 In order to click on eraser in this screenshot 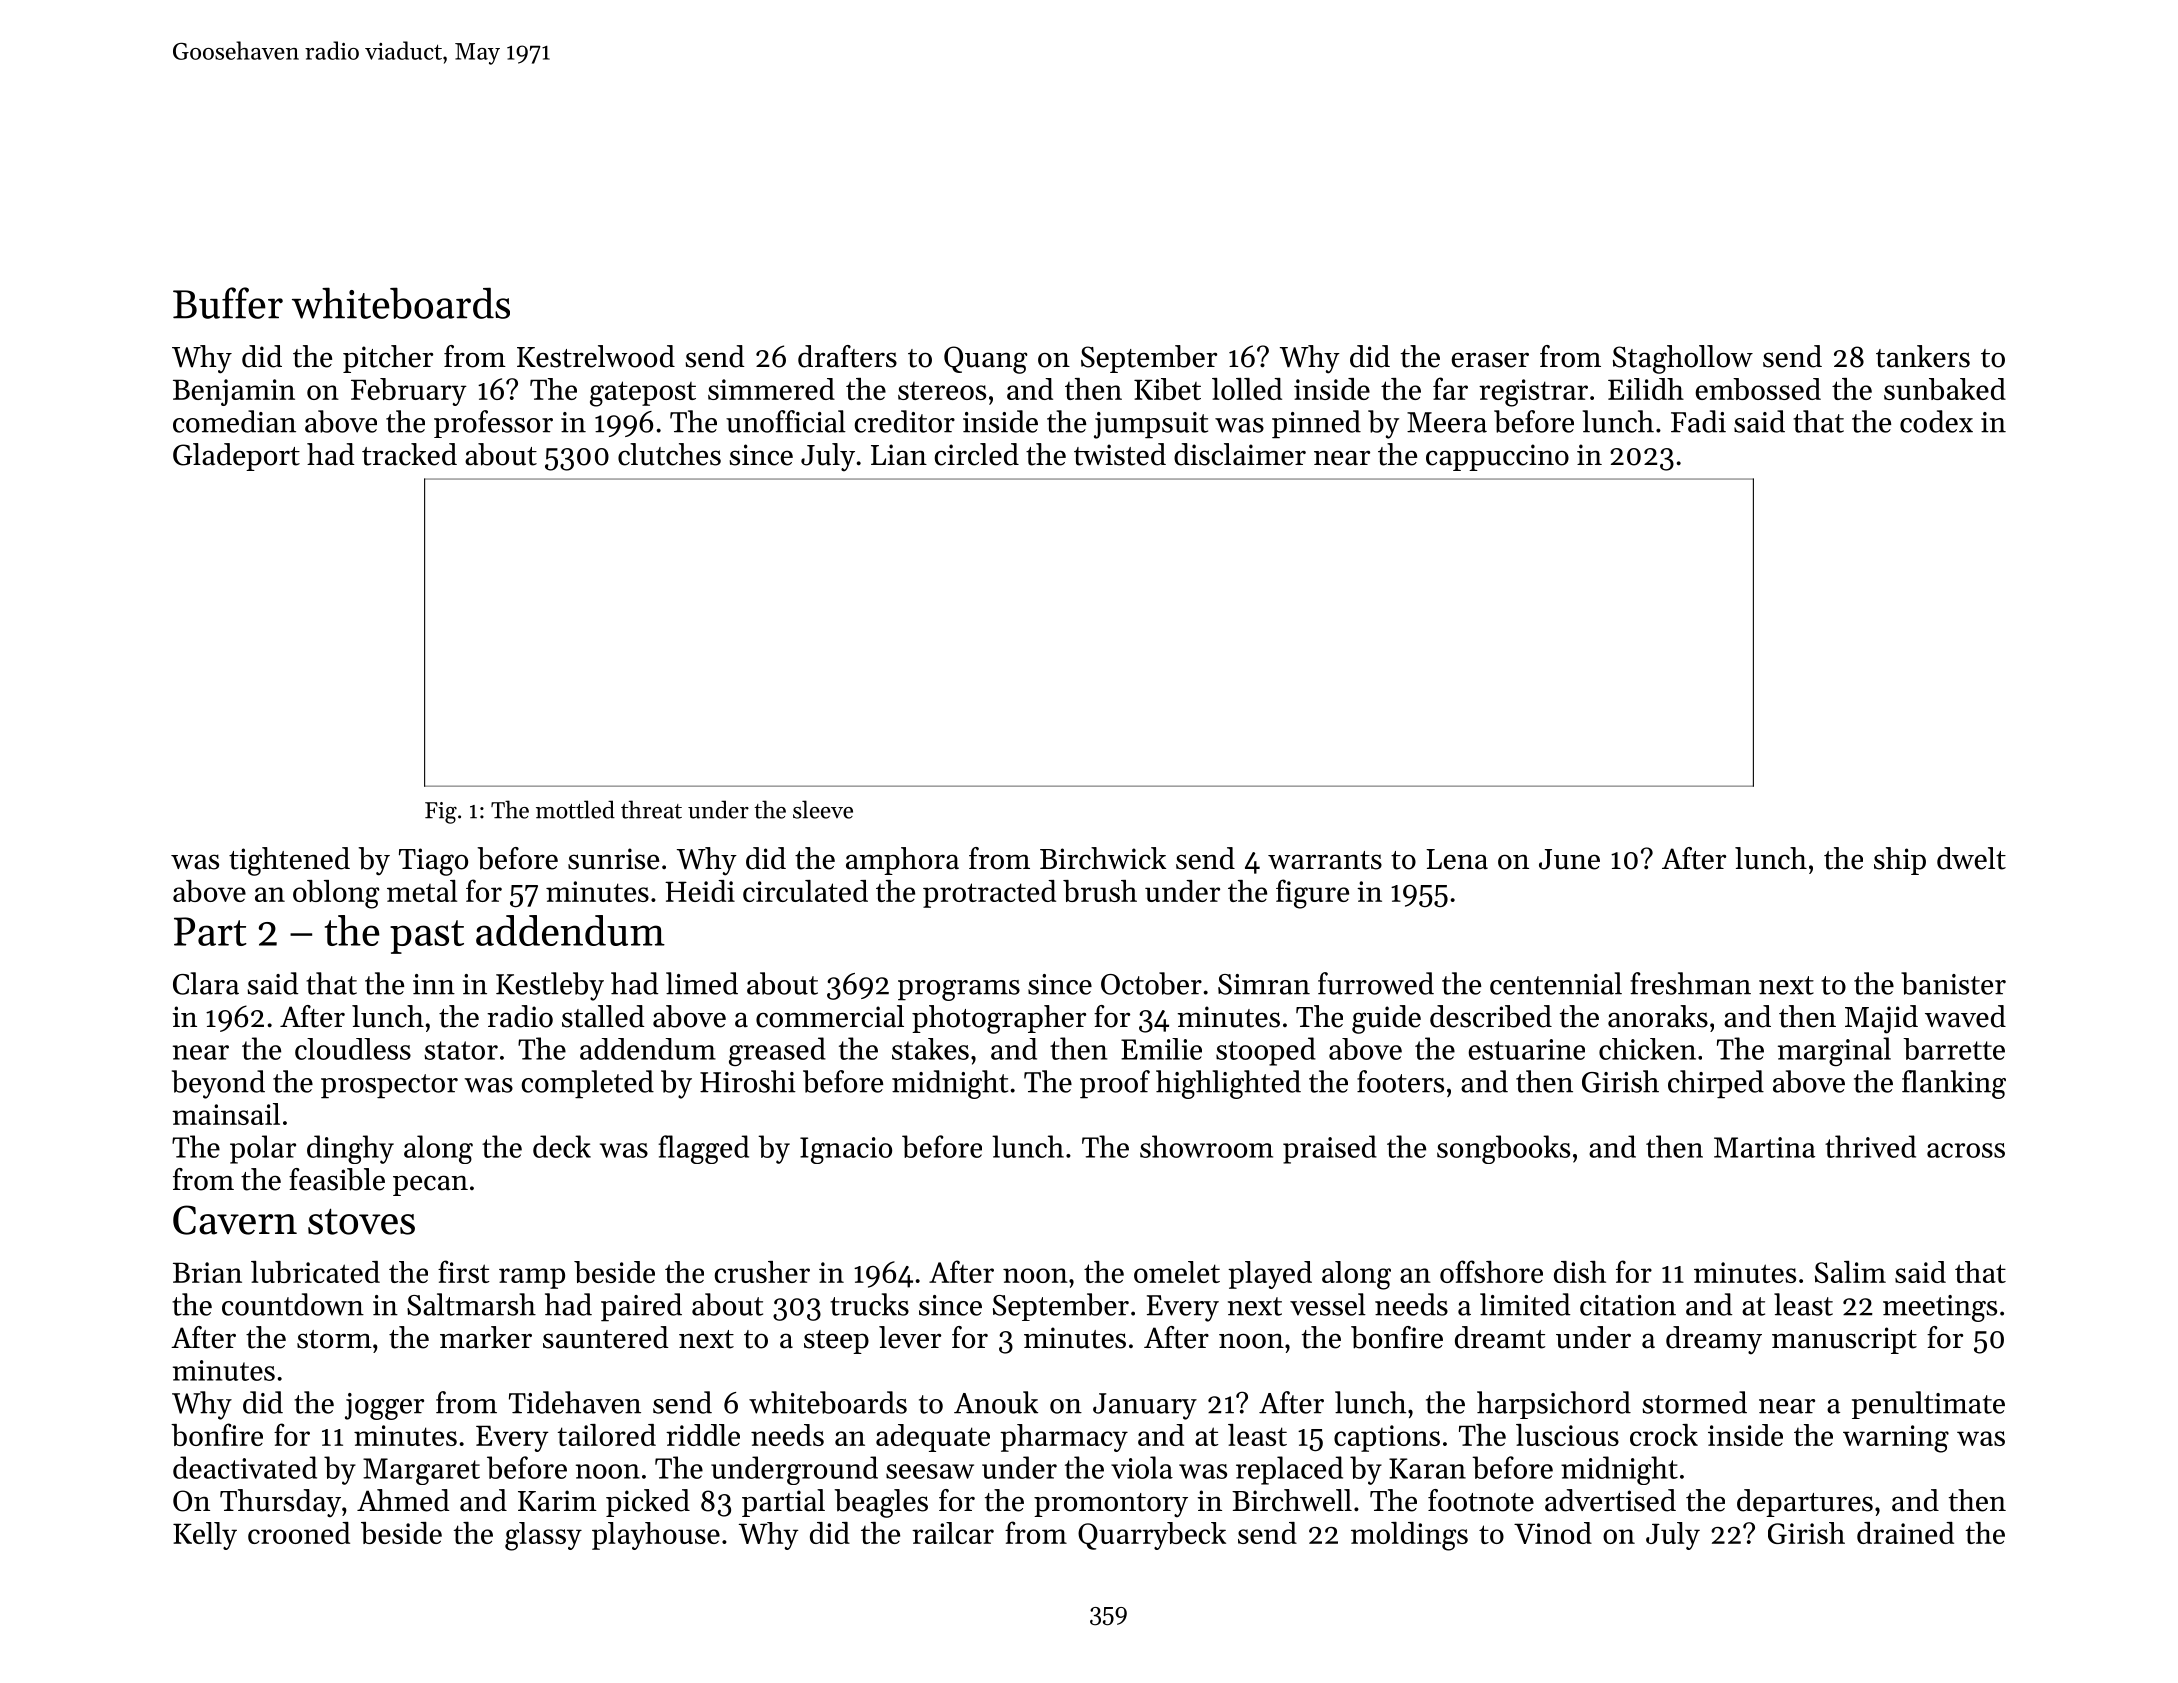, I will do `click(1490, 360)`.
